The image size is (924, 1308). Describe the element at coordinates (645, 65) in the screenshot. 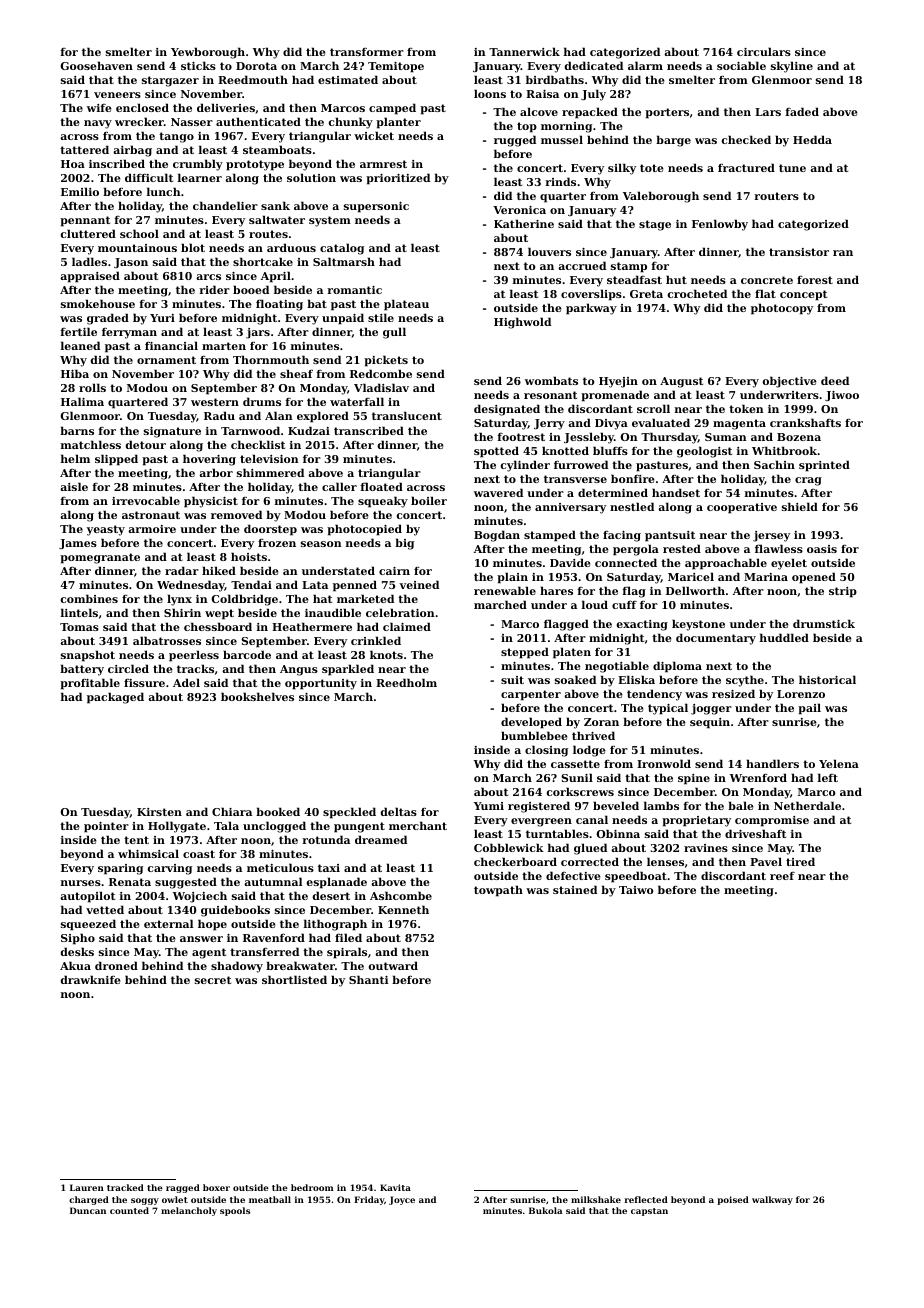

I see `alarm` at that location.
